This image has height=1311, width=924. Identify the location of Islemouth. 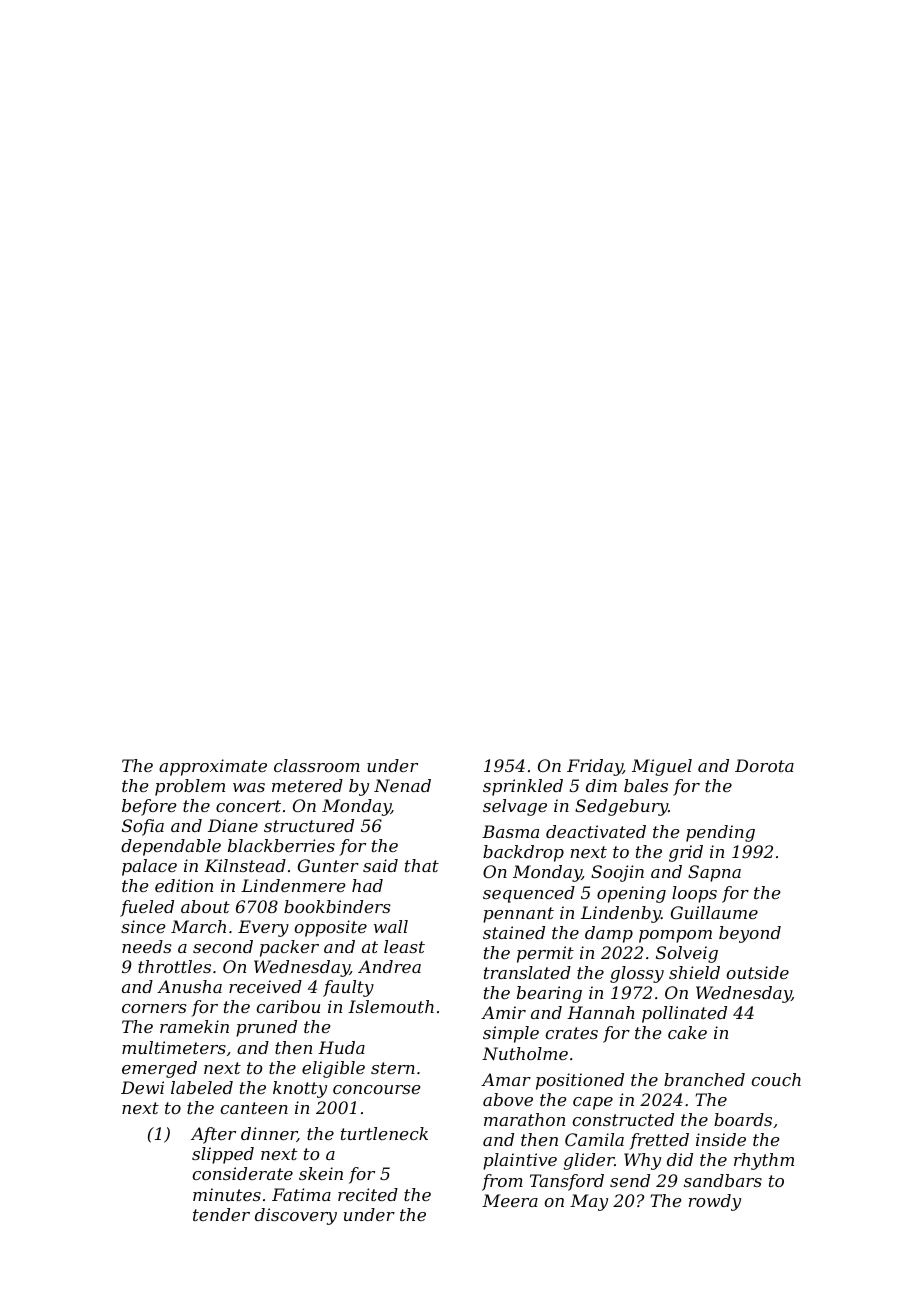
(391, 1006).
